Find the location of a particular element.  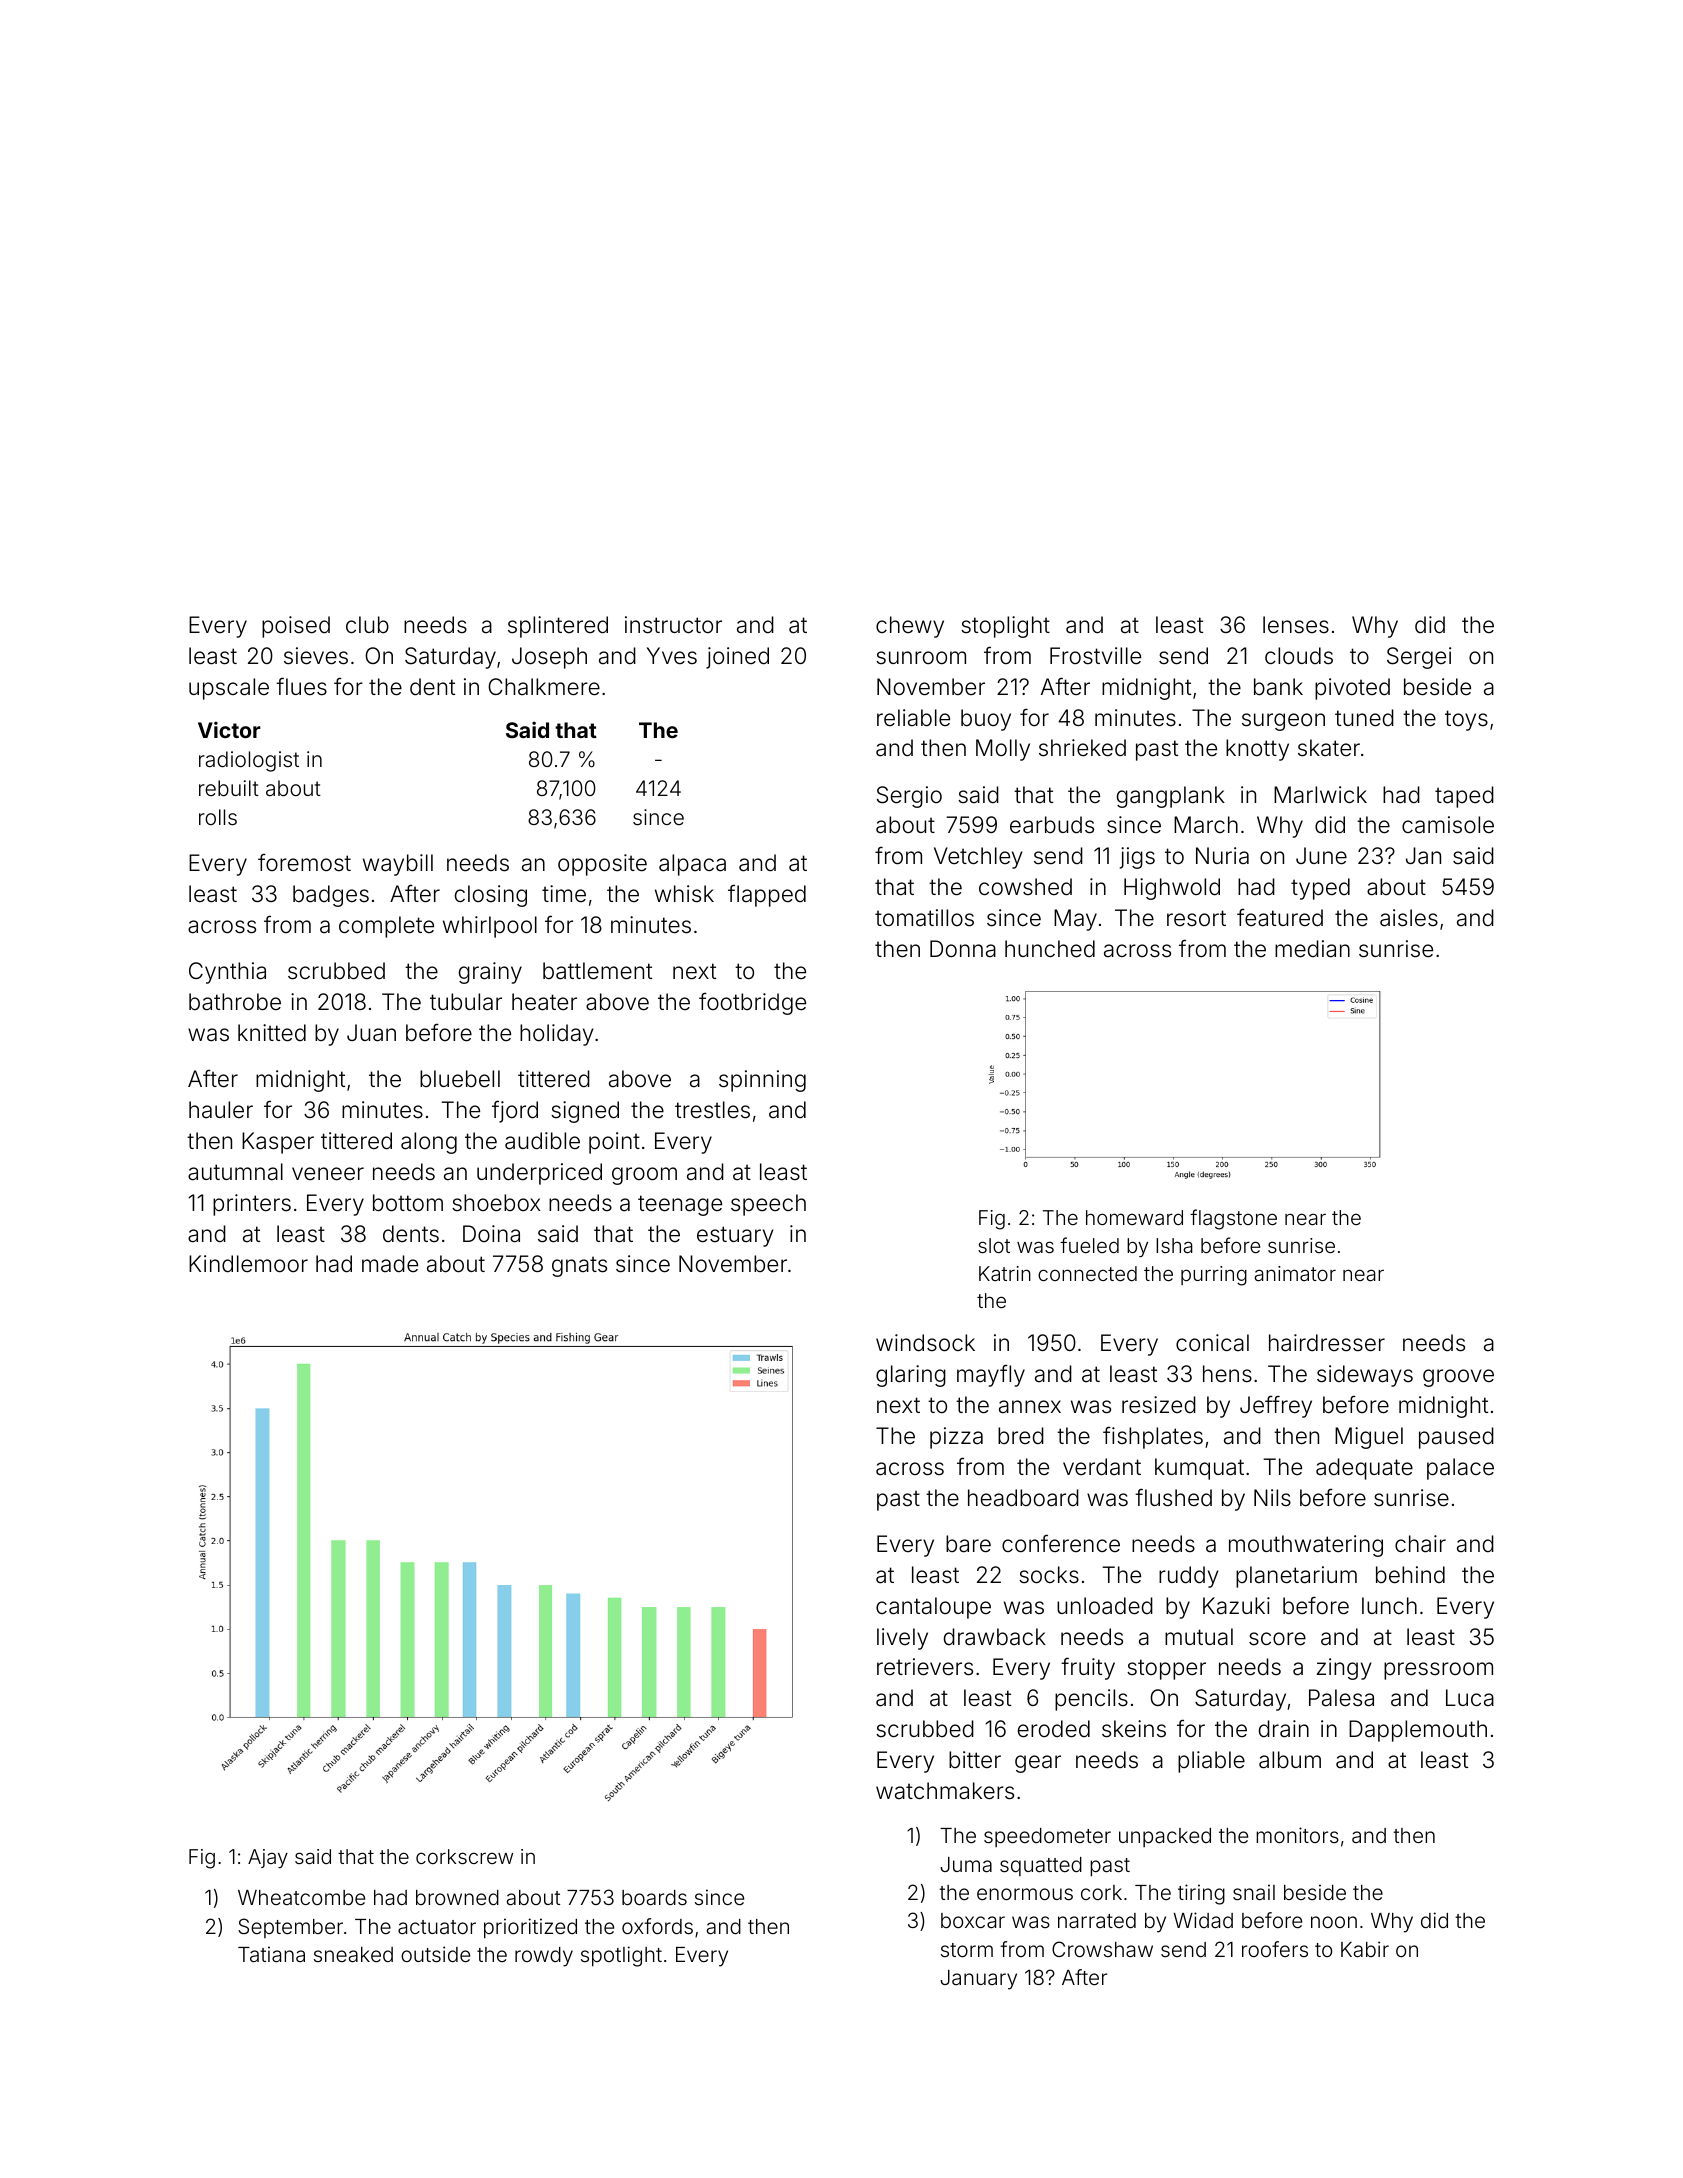

socks is located at coordinates (1049, 1575).
